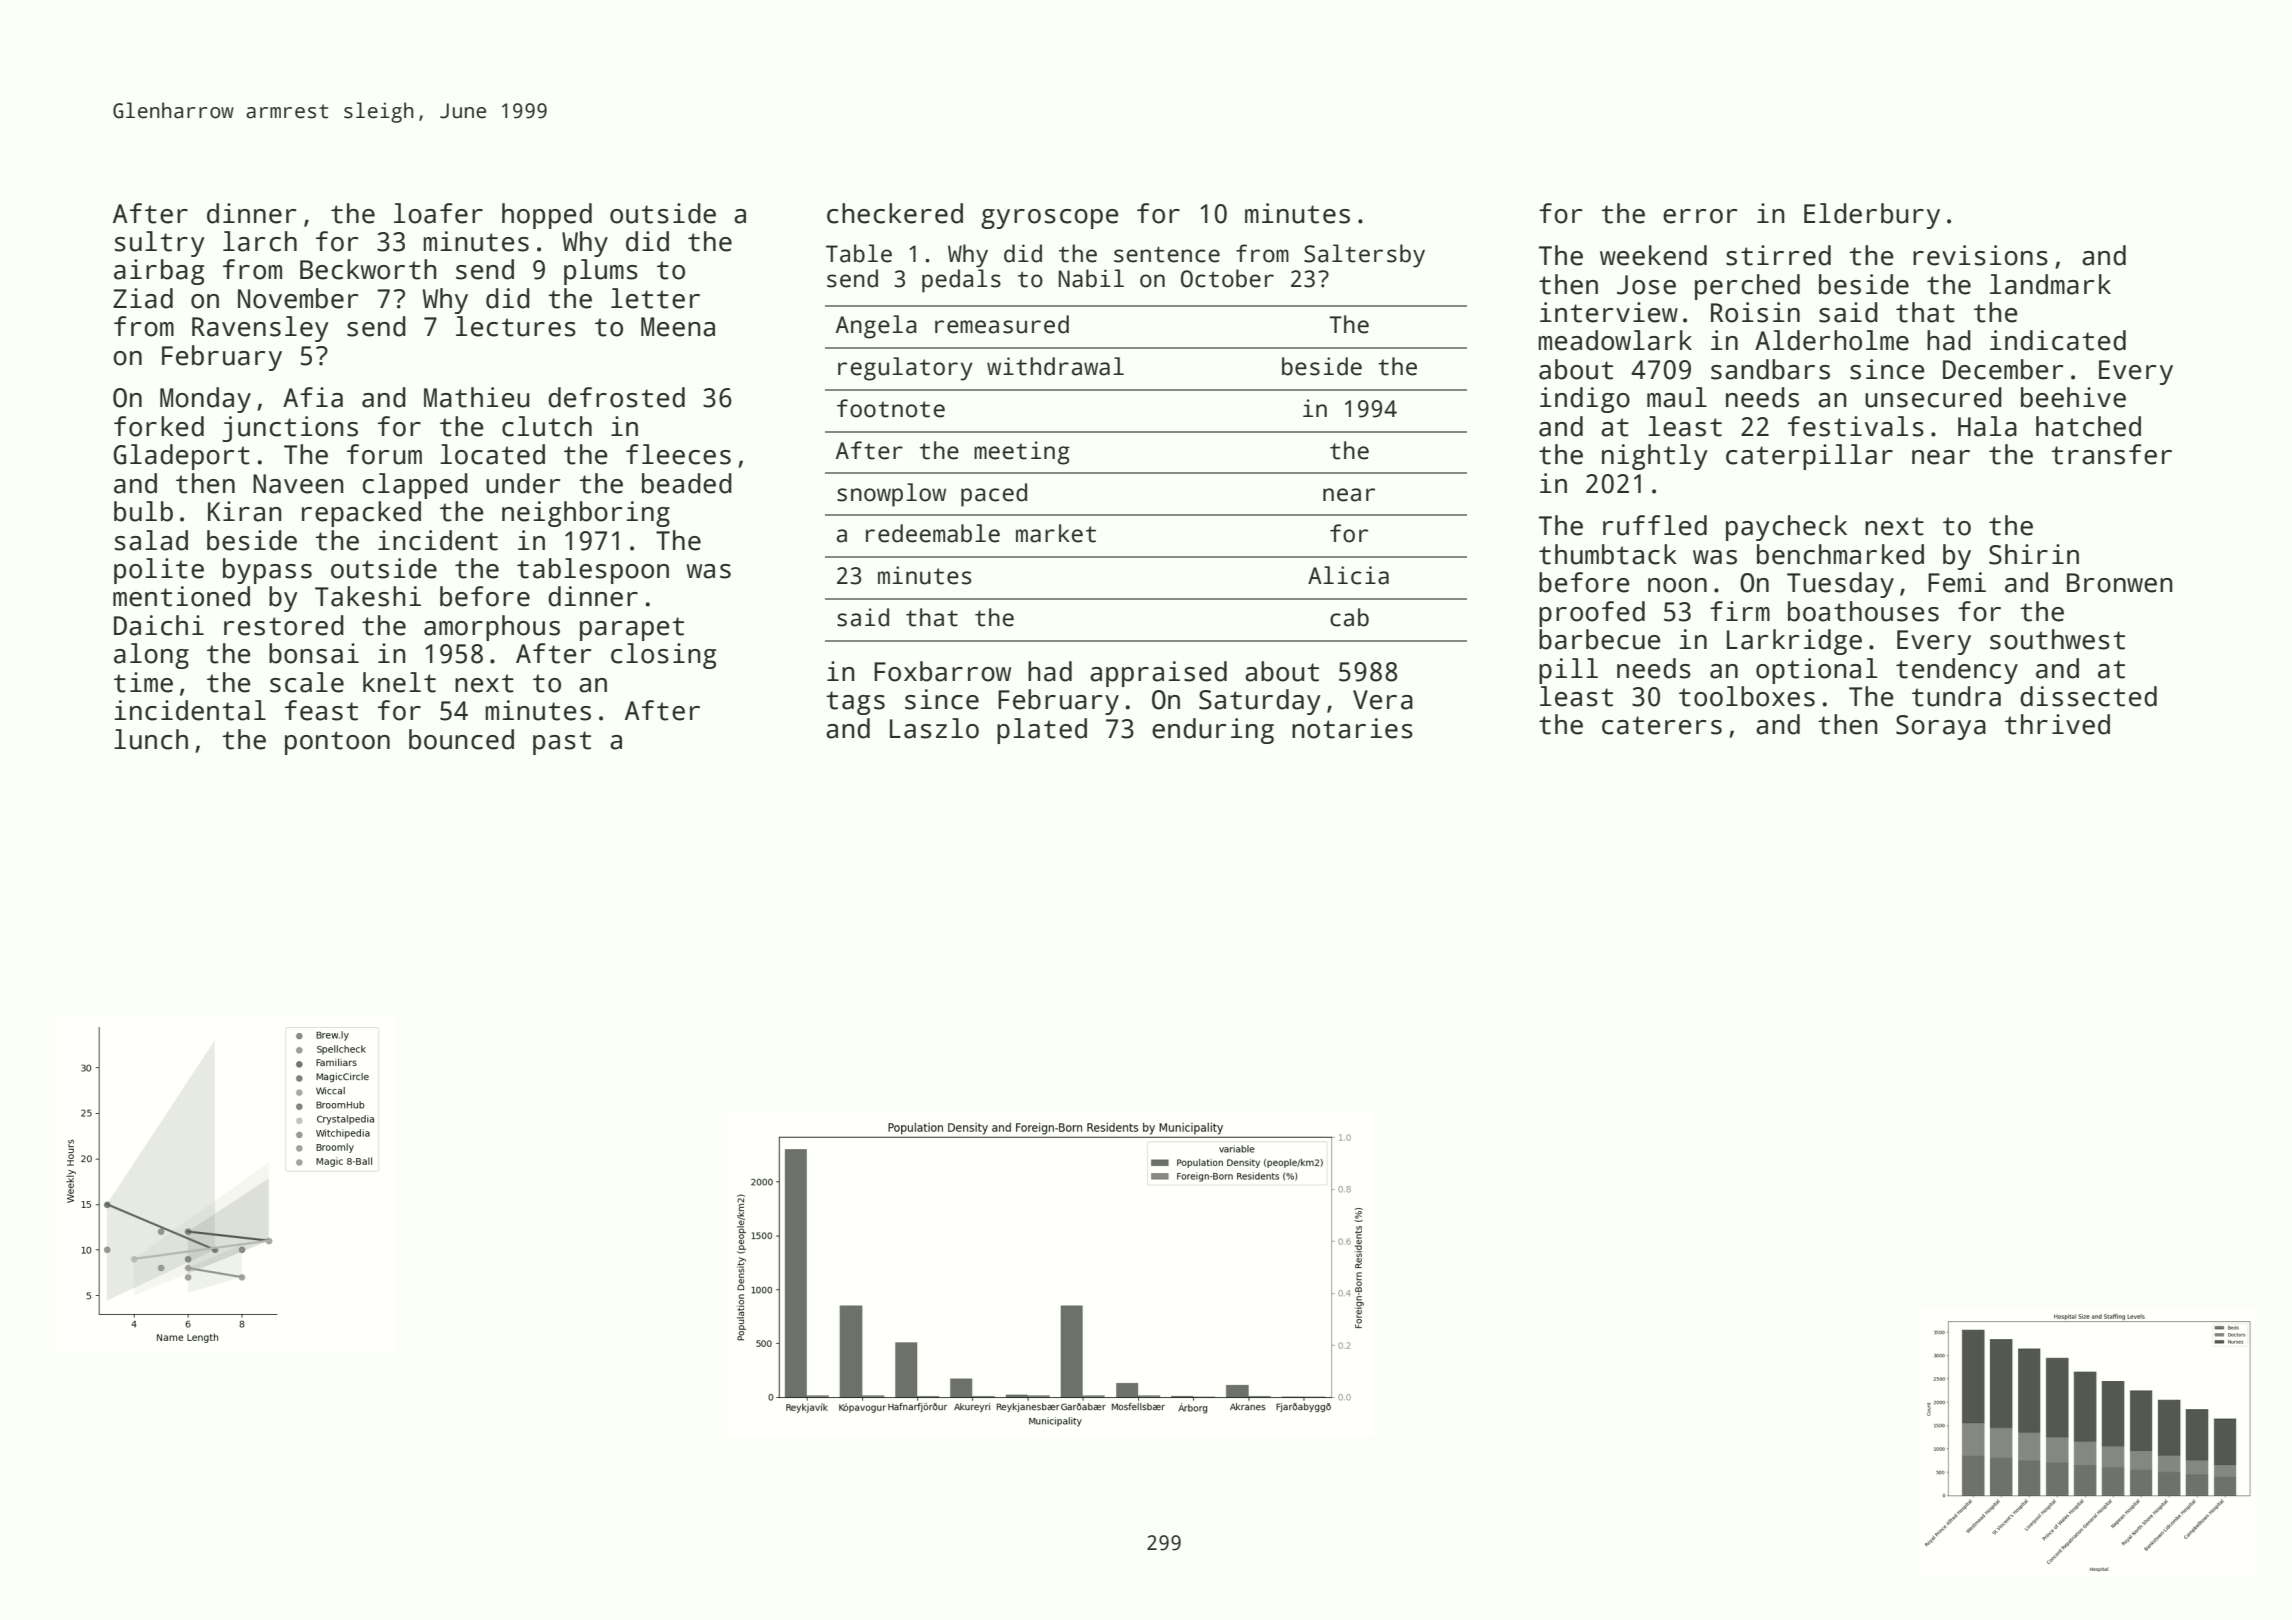 This image has width=2292, height=1620. What do you see at coordinates (1050, 219) in the image?
I see `gyroscope` at bounding box center [1050, 219].
